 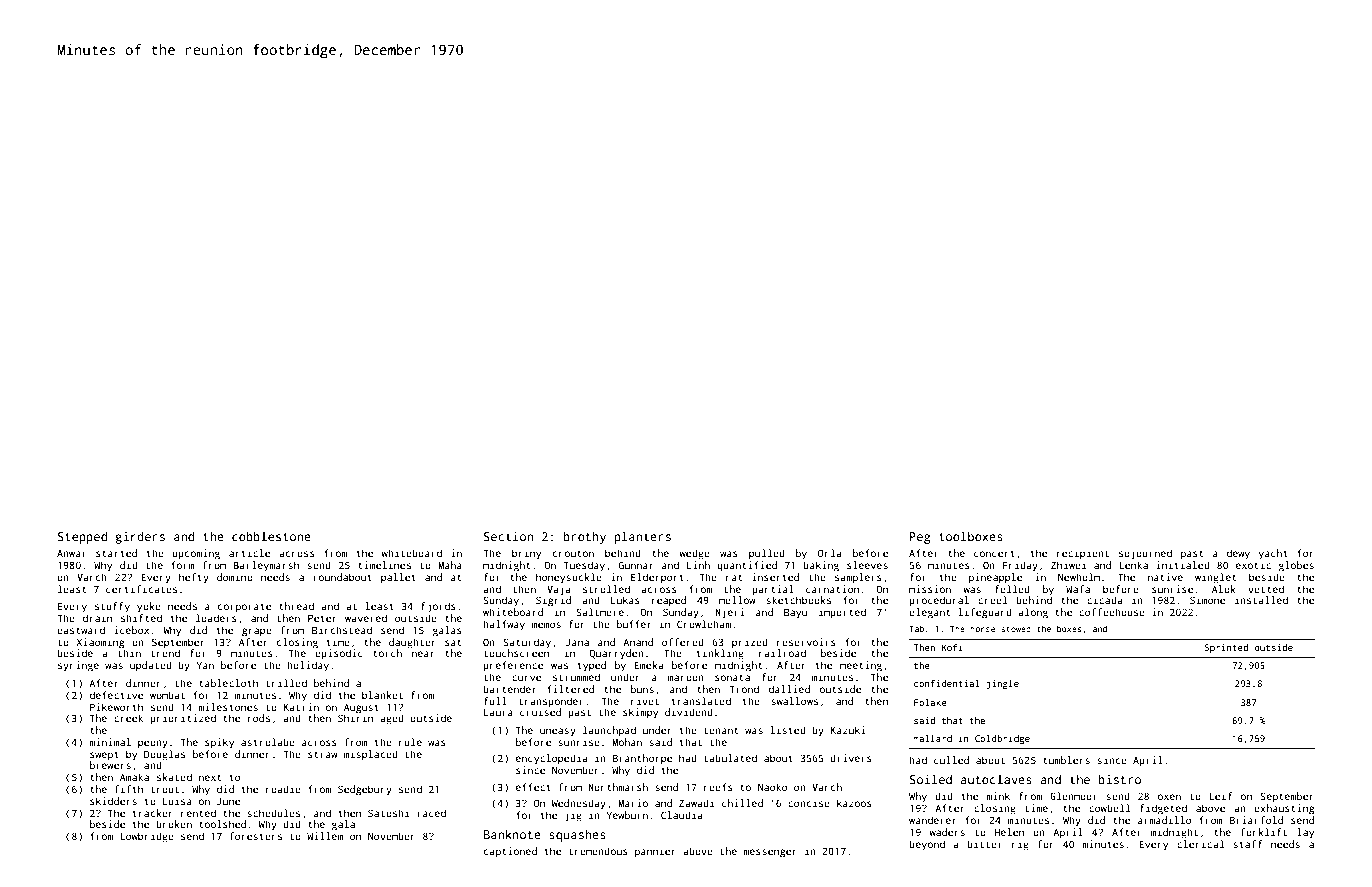 I want to click on forklift, so click(x=1264, y=832).
